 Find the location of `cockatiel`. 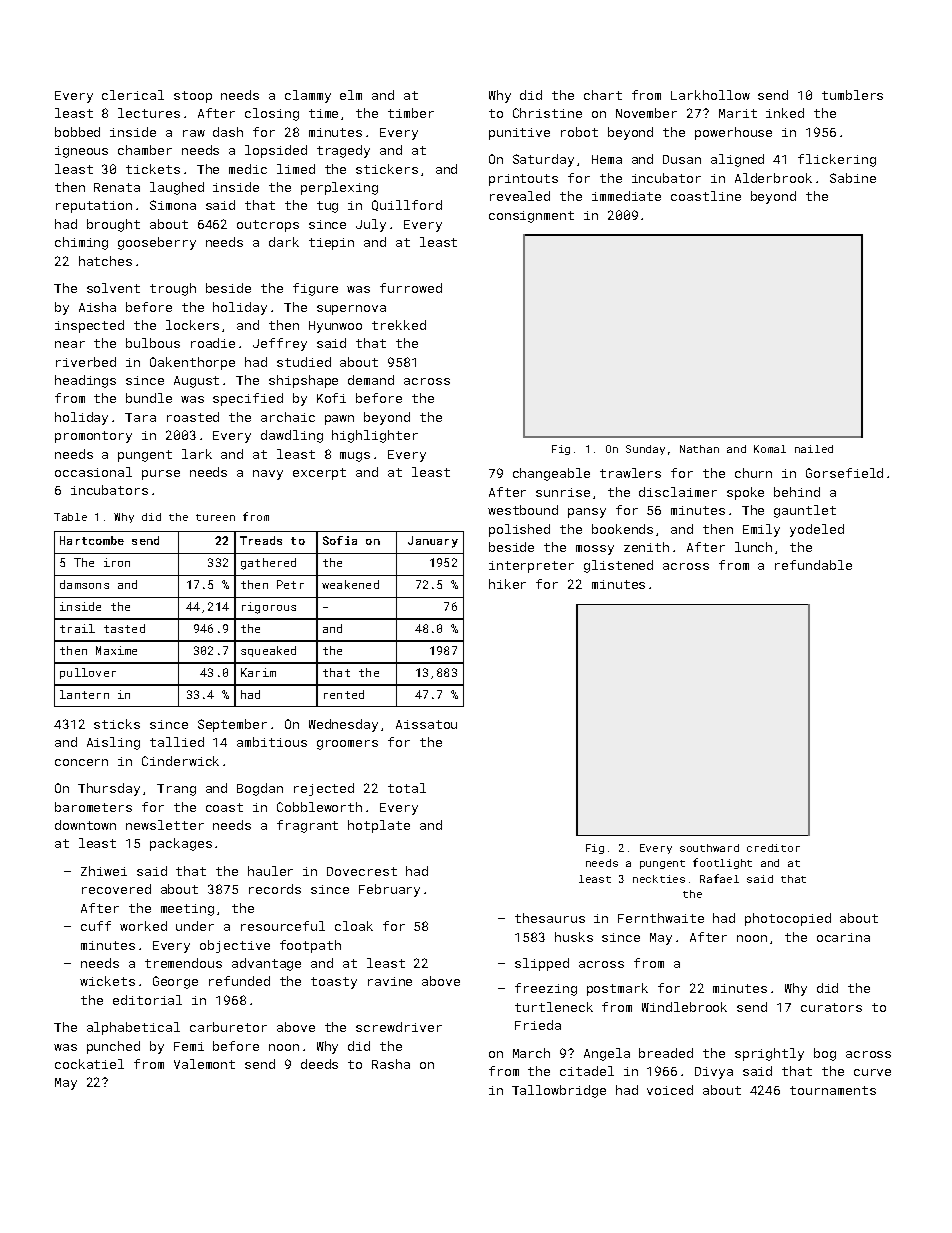

cockatiel is located at coordinates (89, 1064).
